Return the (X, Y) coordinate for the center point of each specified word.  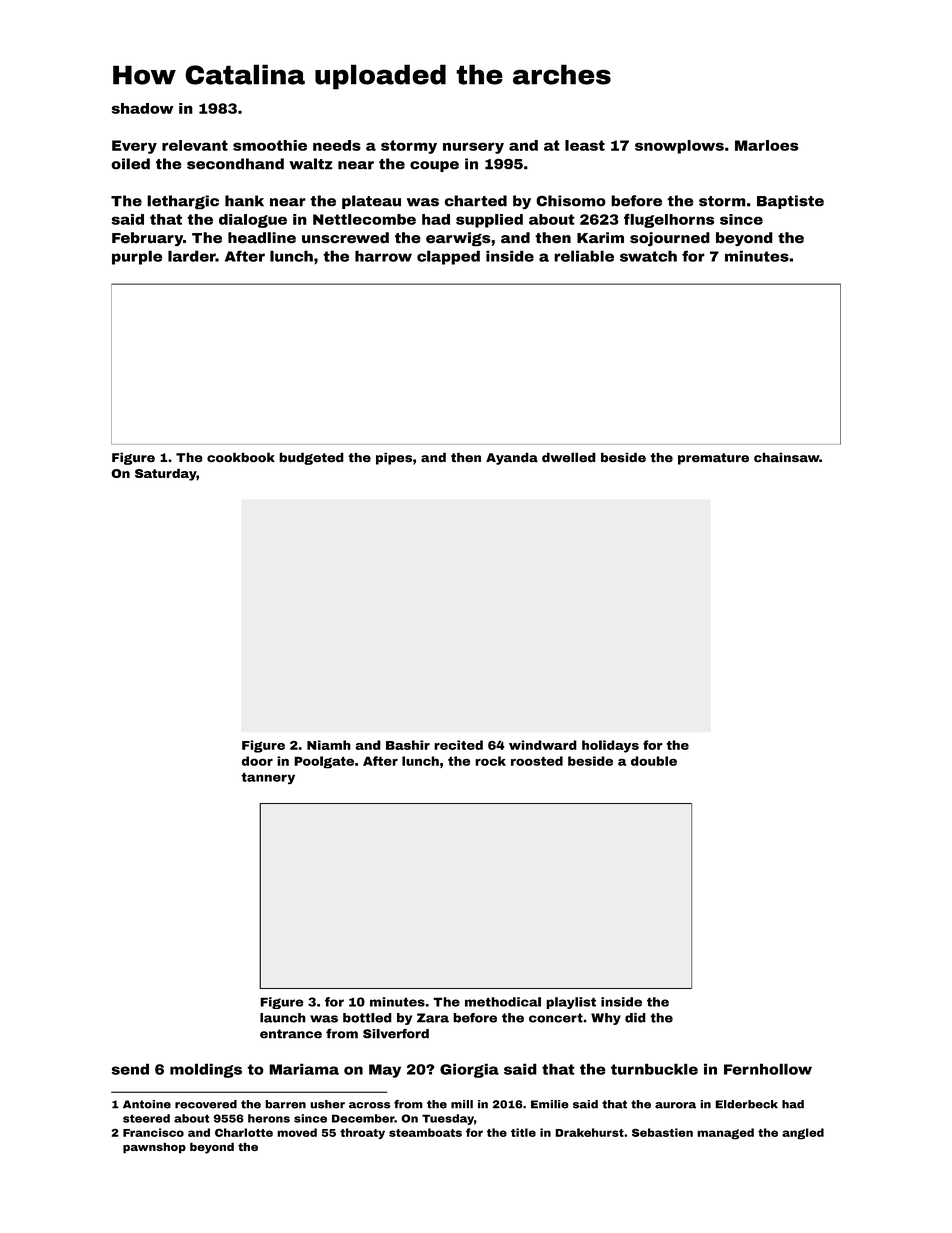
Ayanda (512, 458)
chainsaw (786, 457)
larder (192, 256)
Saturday (166, 474)
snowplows (679, 147)
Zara (433, 1018)
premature (713, 459)
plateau (371, 202)
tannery (268, 778)
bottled (367, 1018)
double (654, 761)
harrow (383, 256)
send (130, 1069)
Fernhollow (768, 1069)
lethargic (183, 202)
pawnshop (154, 1148)
